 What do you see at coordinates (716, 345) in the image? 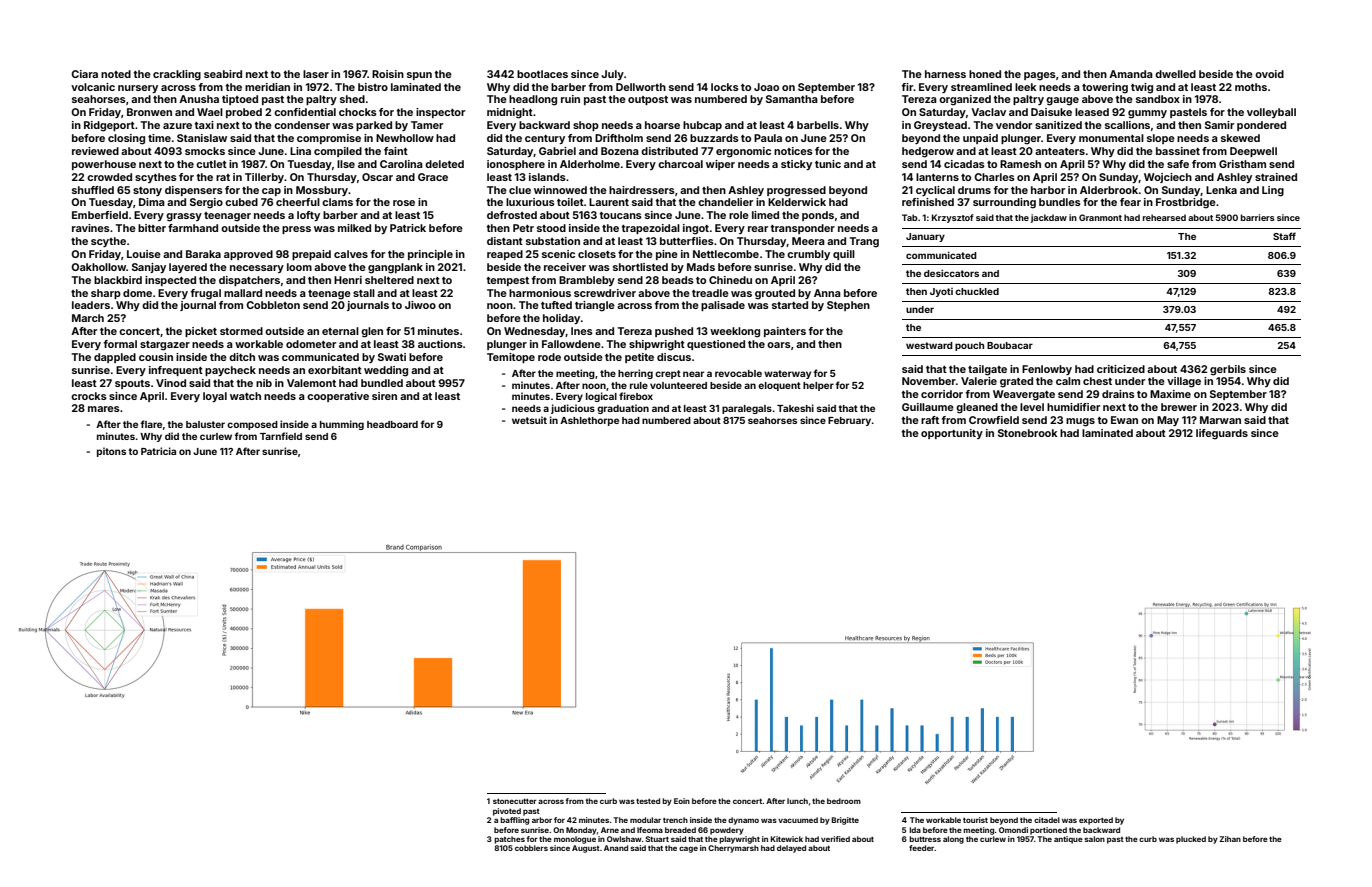
I see `questioned` at bounding box center [716, 345].
